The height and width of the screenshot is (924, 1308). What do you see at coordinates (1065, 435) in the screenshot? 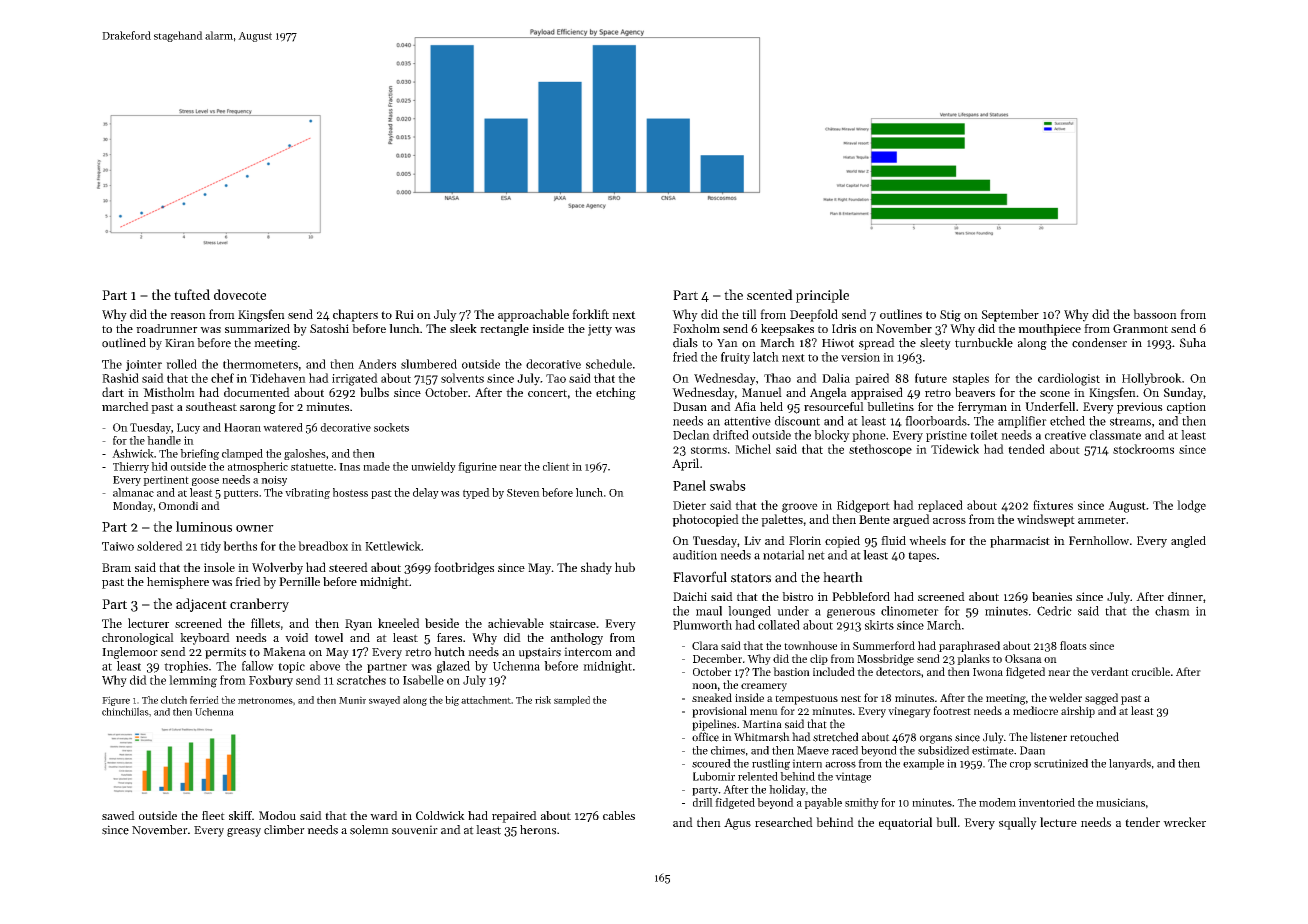
I see `creative` at bounding box center [1065, 435].
